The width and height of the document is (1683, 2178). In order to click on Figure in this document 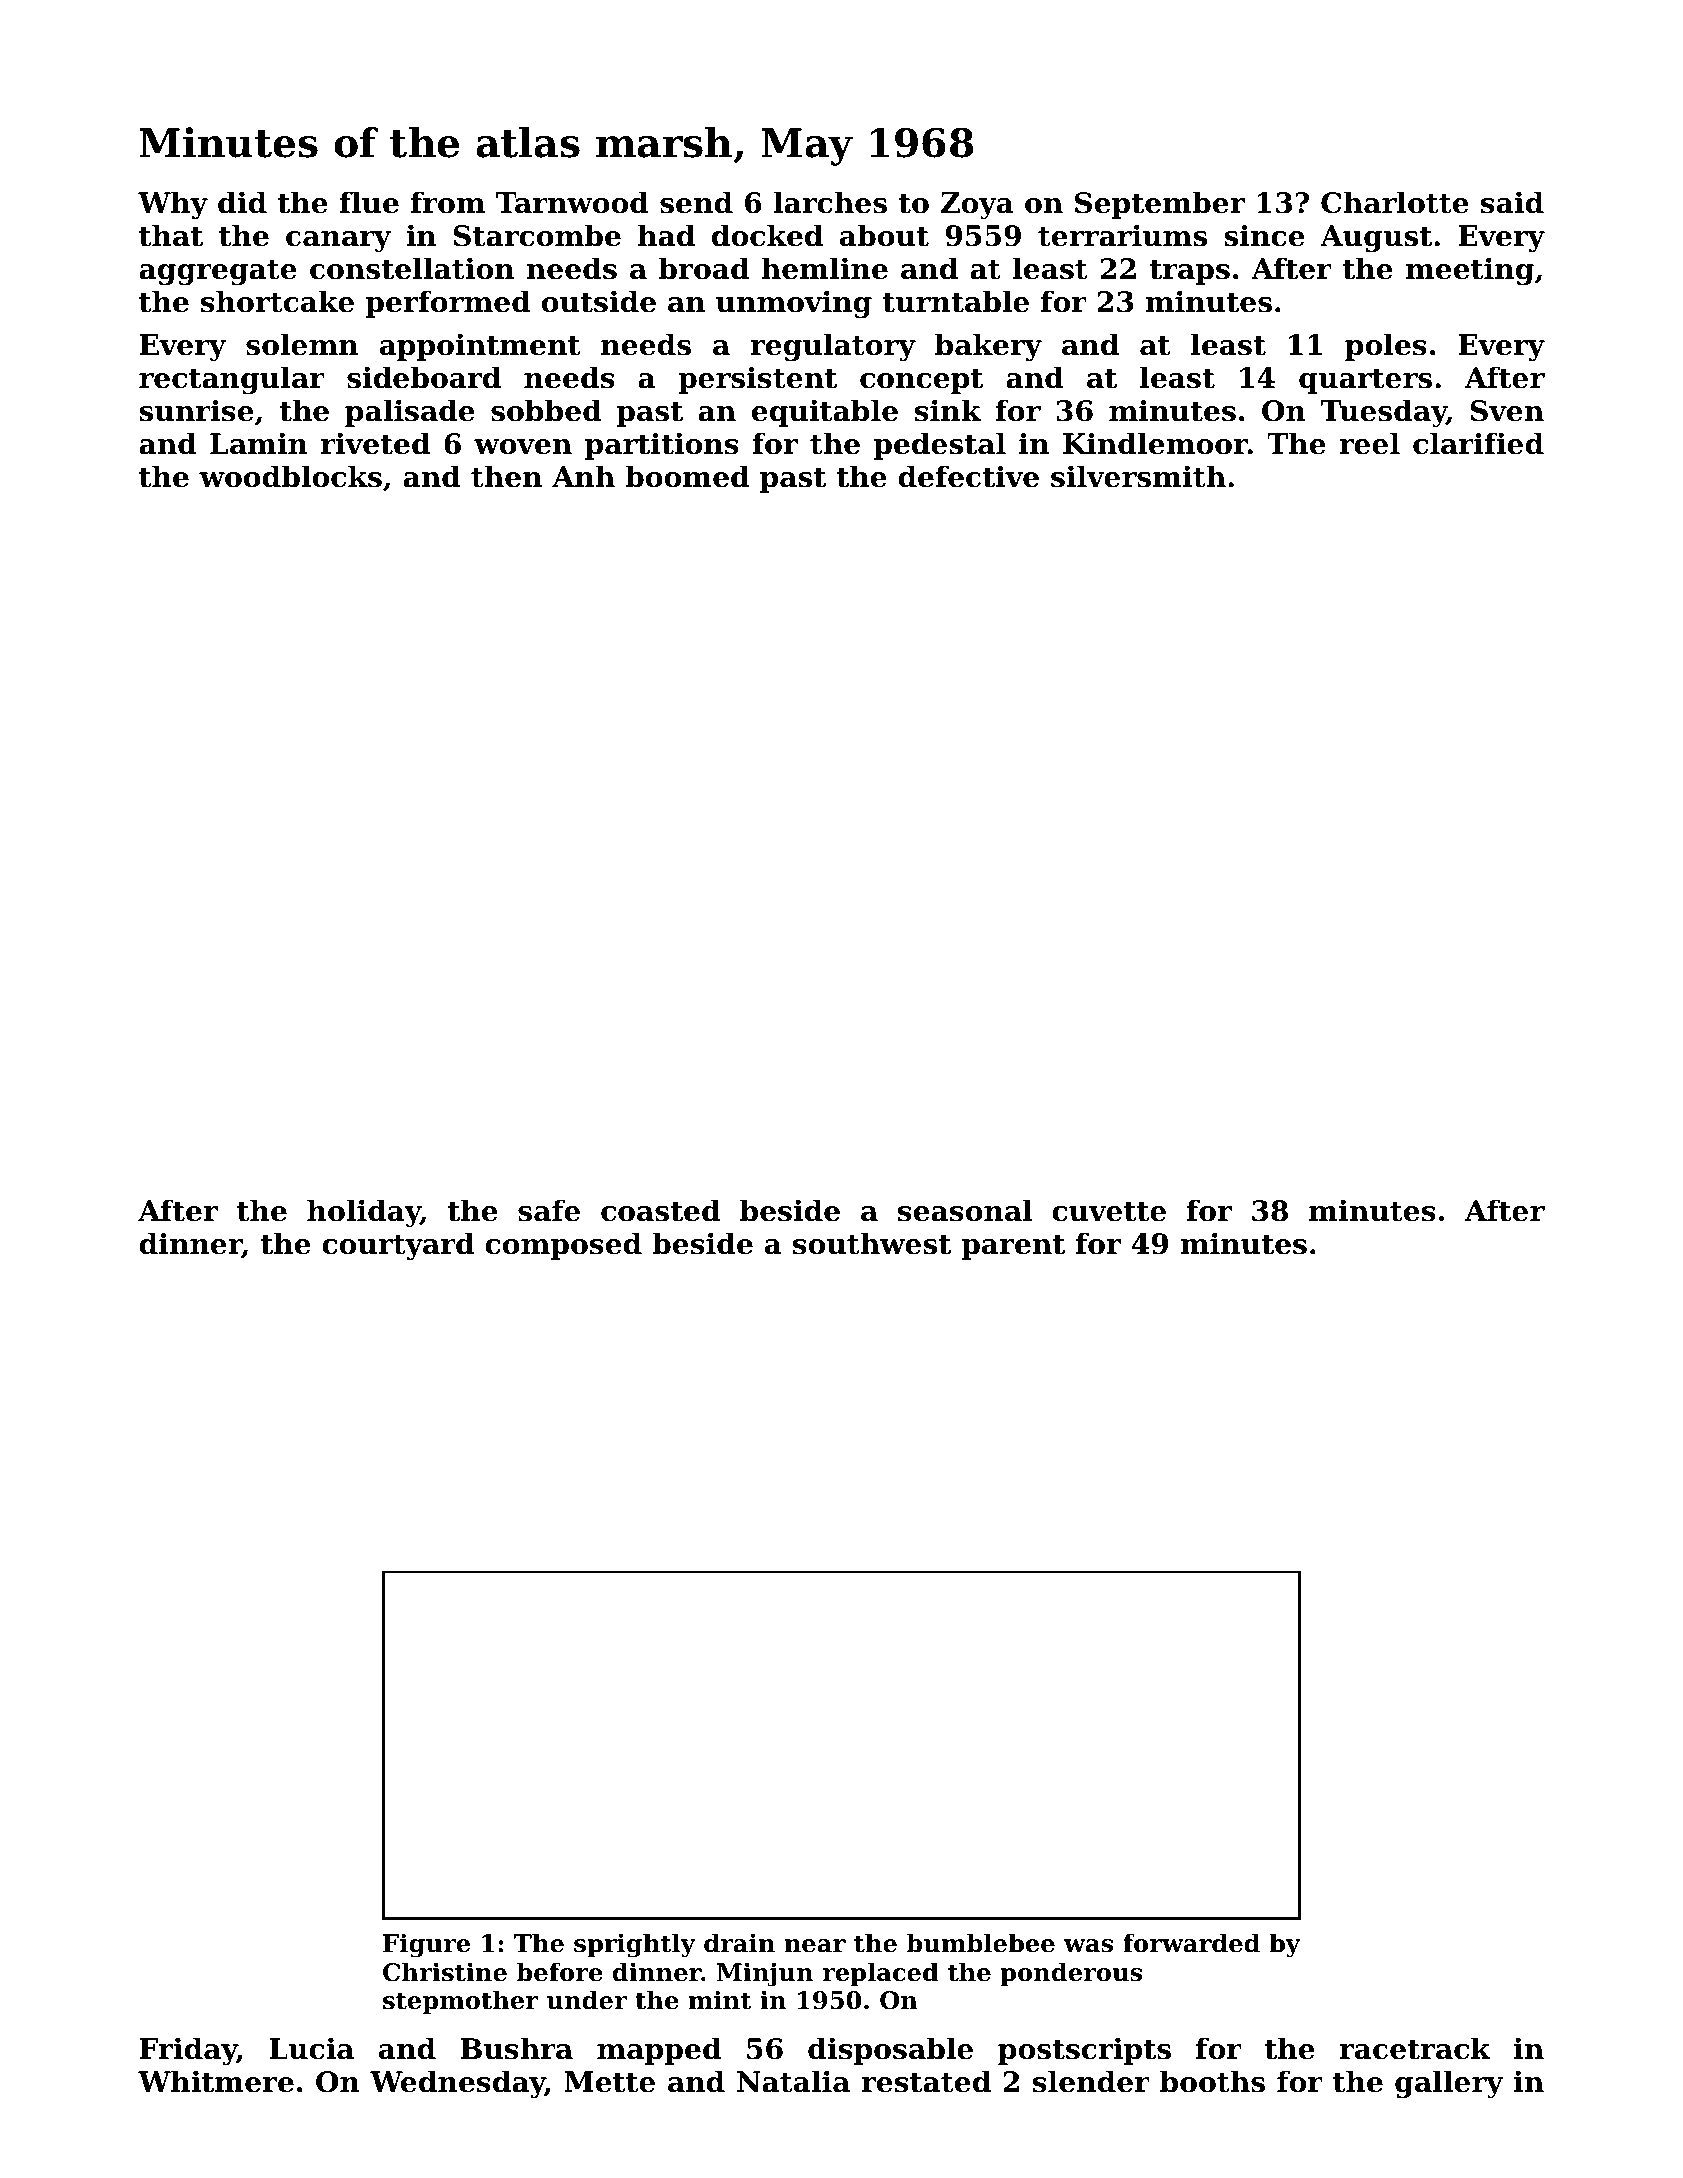, I will do `click(426, 1945)`.
